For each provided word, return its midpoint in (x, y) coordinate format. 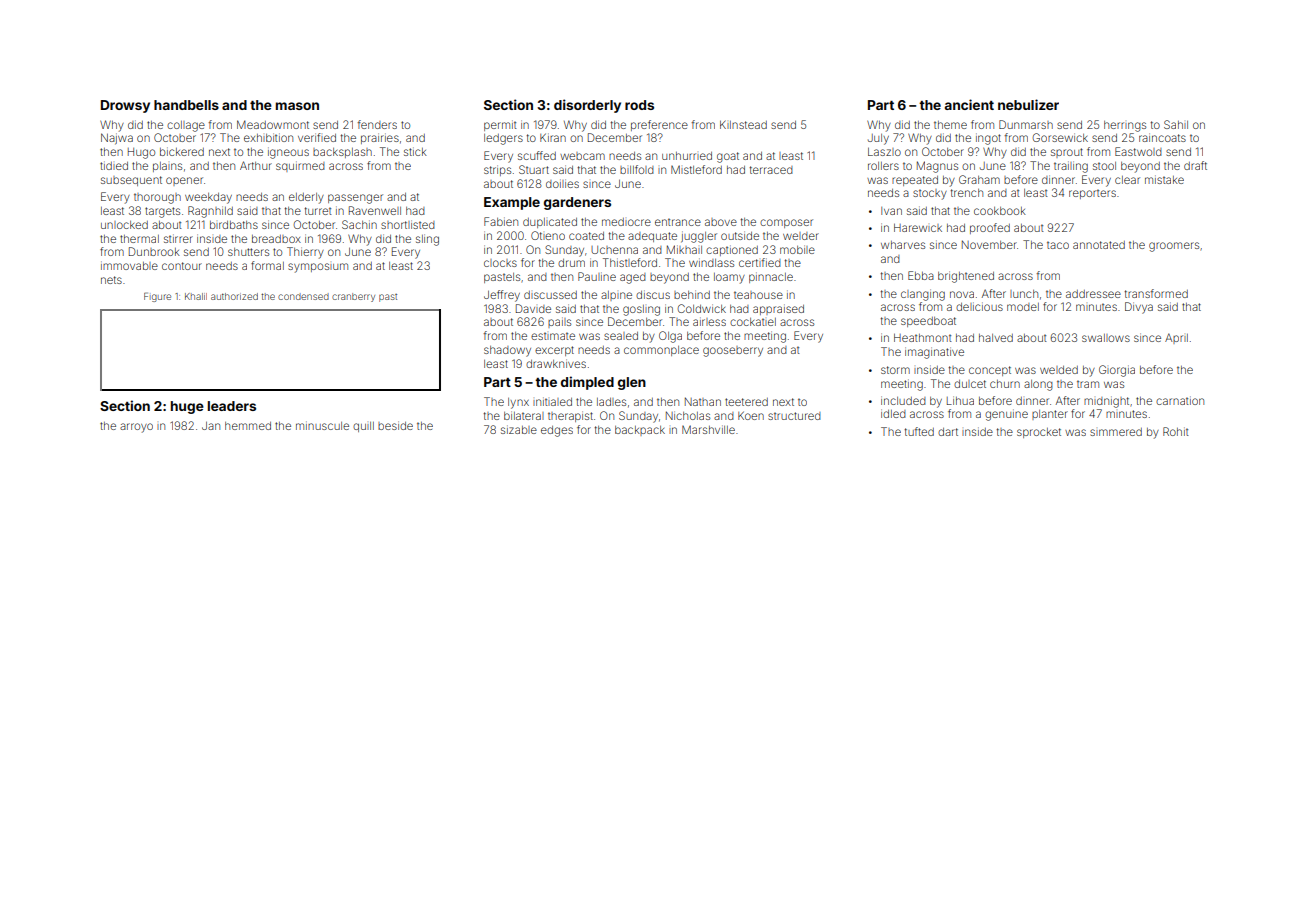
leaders (232, 406)
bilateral (524, 415)
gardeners (577, 203)
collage (186, 126)
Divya (1139, 308)
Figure (157, 297)
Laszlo (884, 152)
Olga (670, 337)
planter (1050, 415)
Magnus (937, 167)
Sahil (1176, 124)
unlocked (124, 225)
